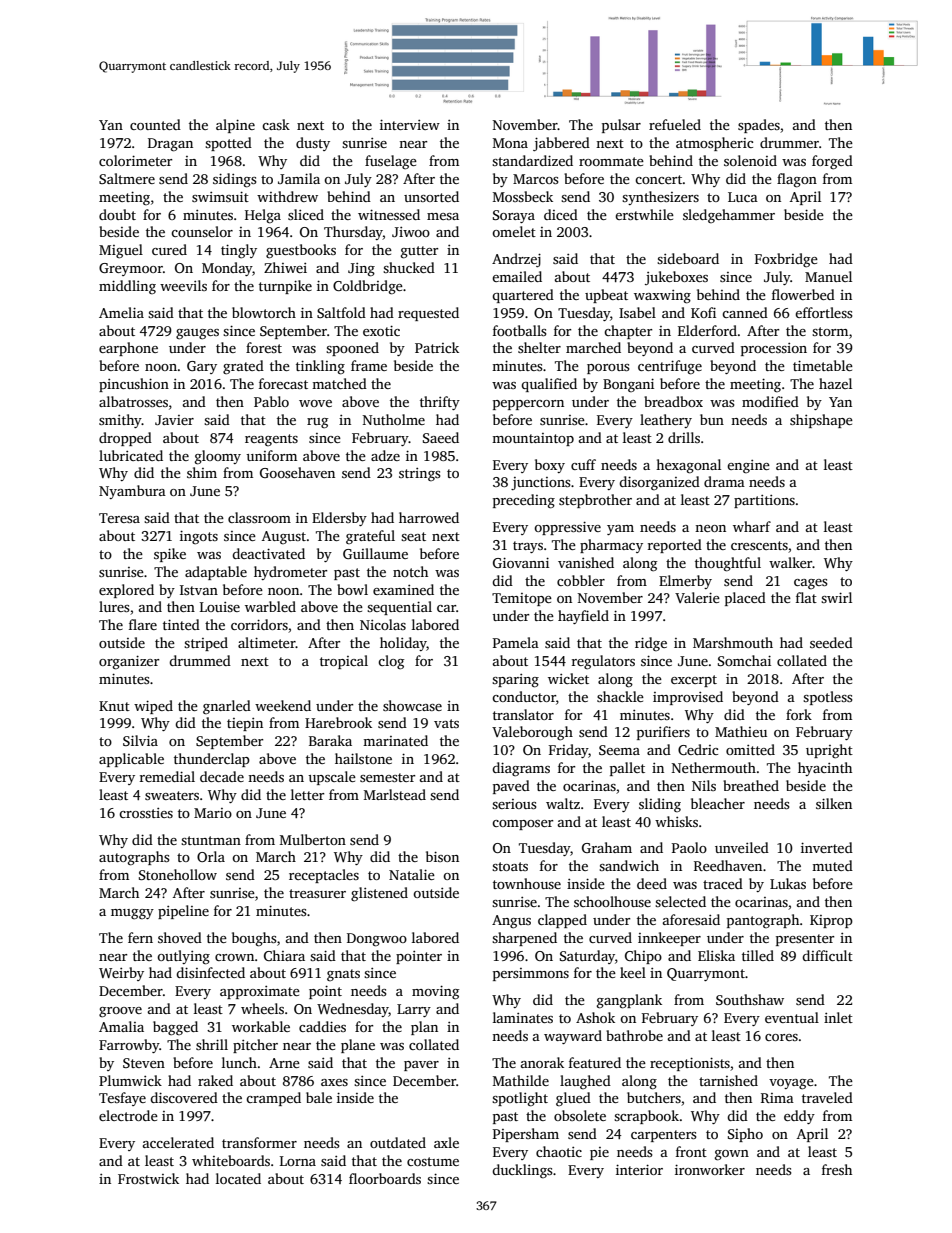 The width and height of the image is (952, 1233). Describe the element at coordinates (134, 385) in the image. I see `pincushion` at that location.
